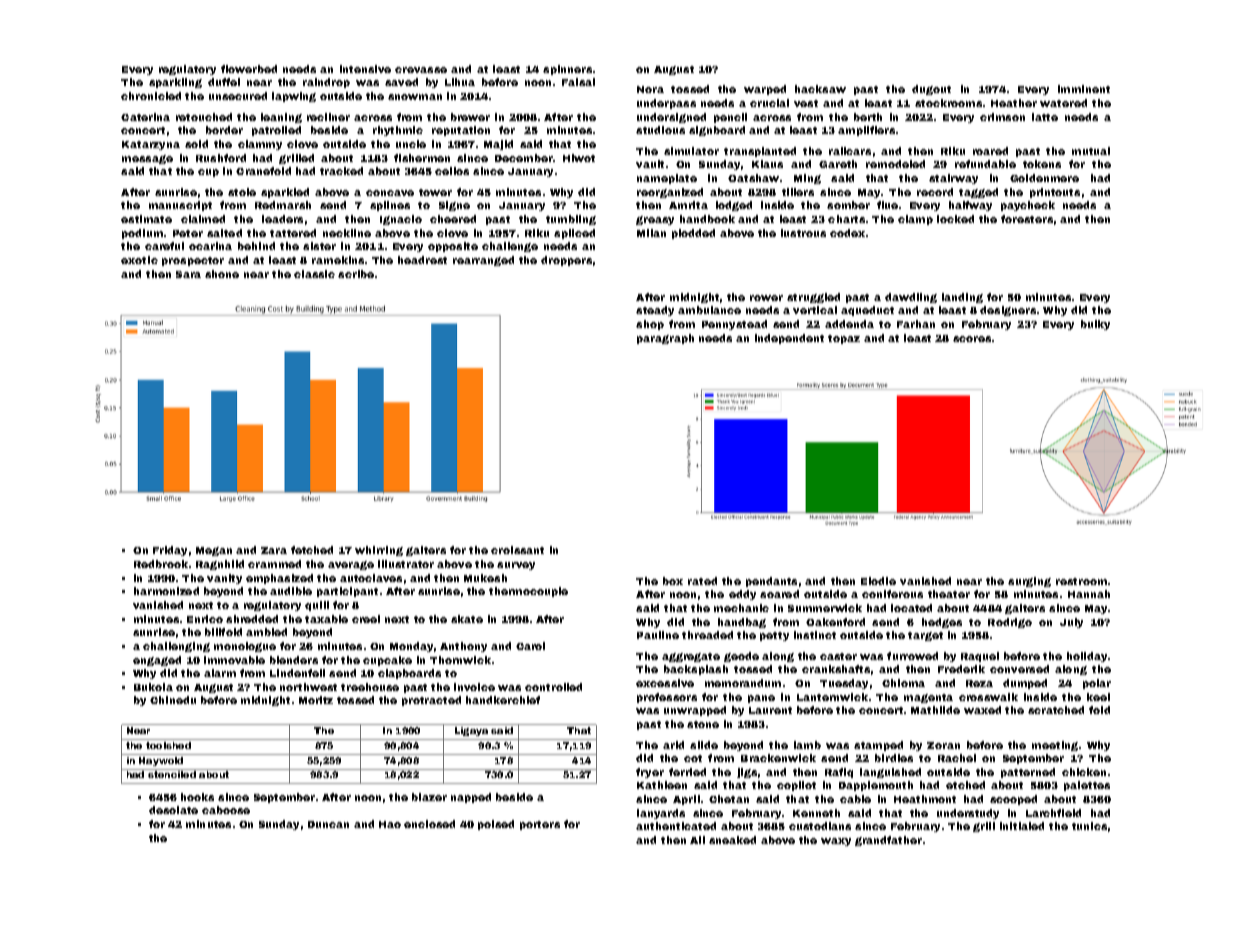 The image size is (1233, 952). Describe the element at coordinates (1095, 325) in the image. I see `bulky` at that location.
